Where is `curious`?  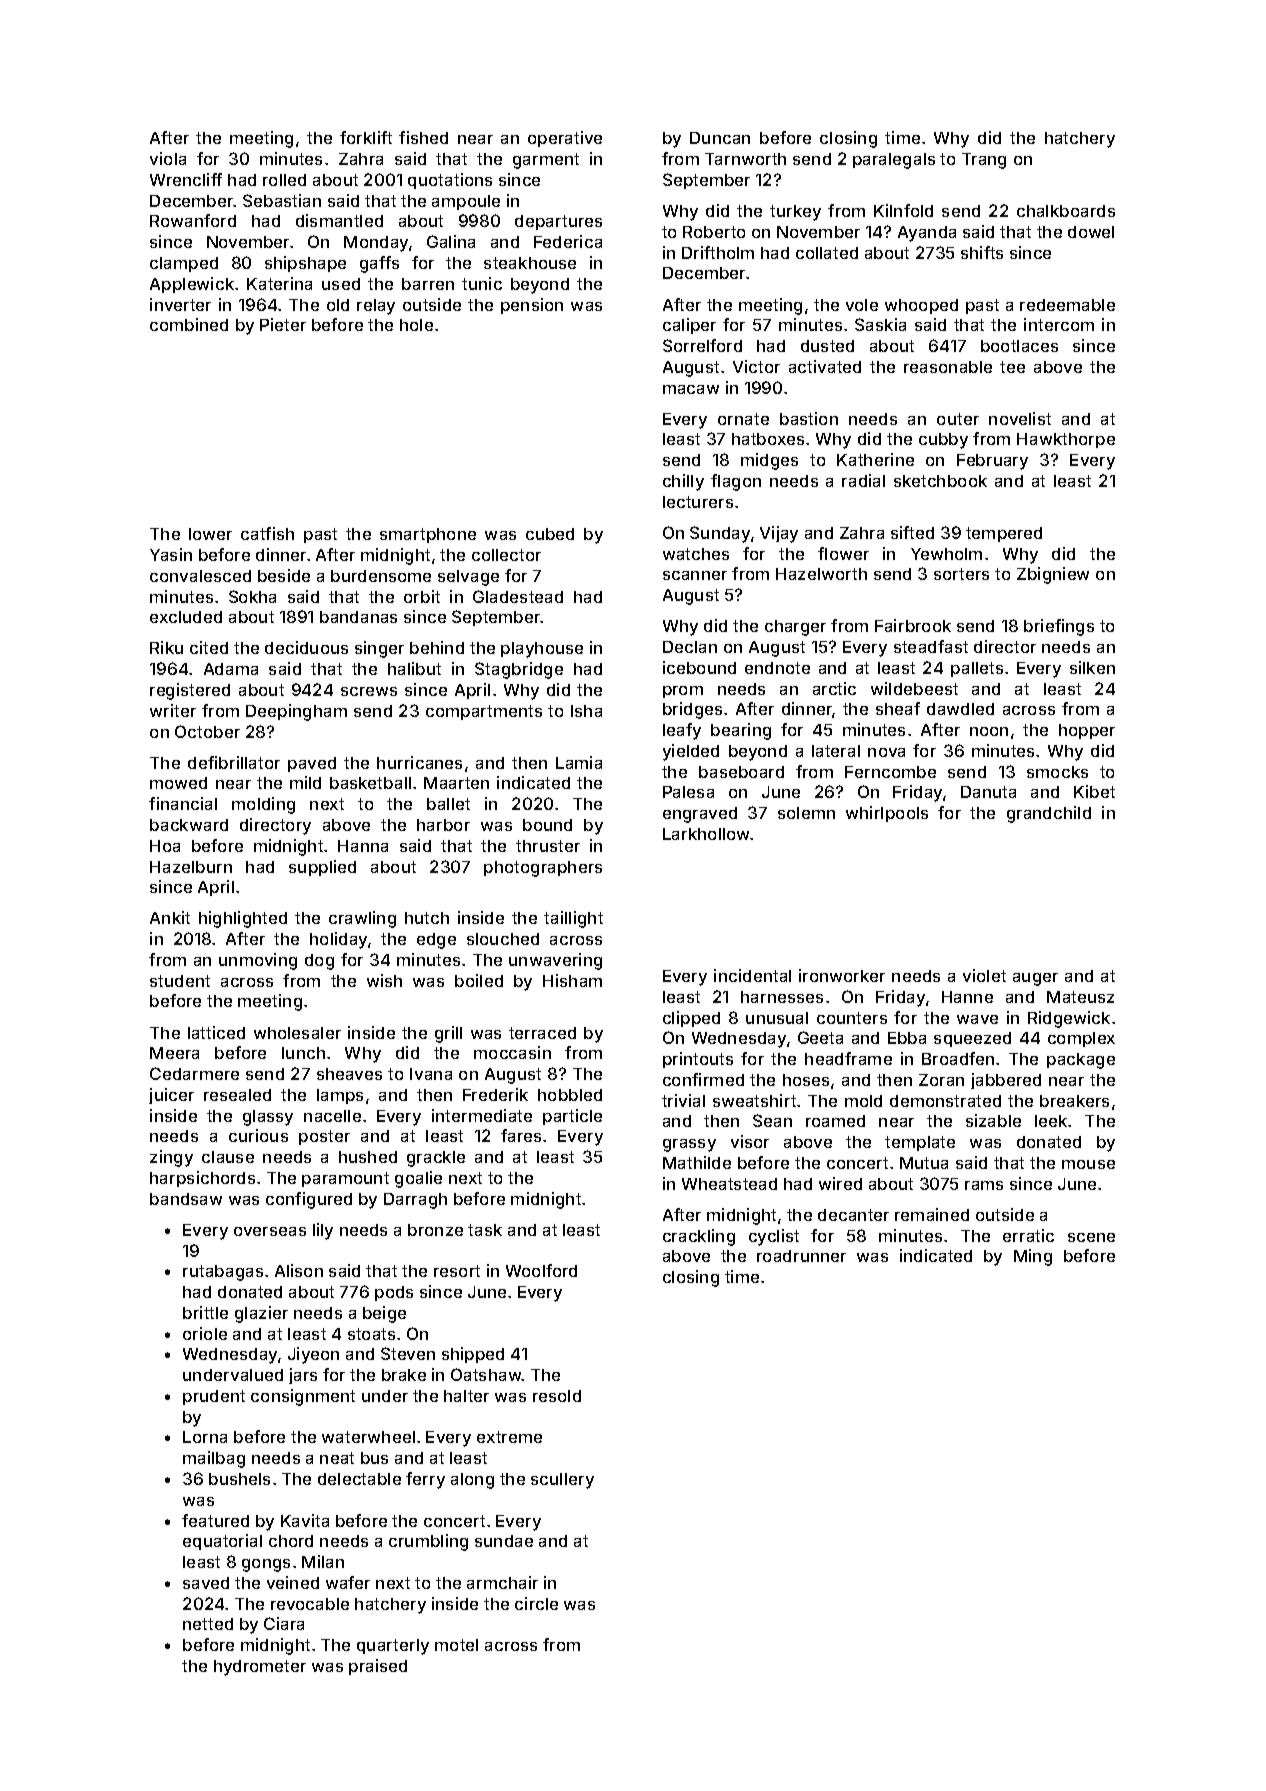 curious is located at coordinates (258, 1135).
